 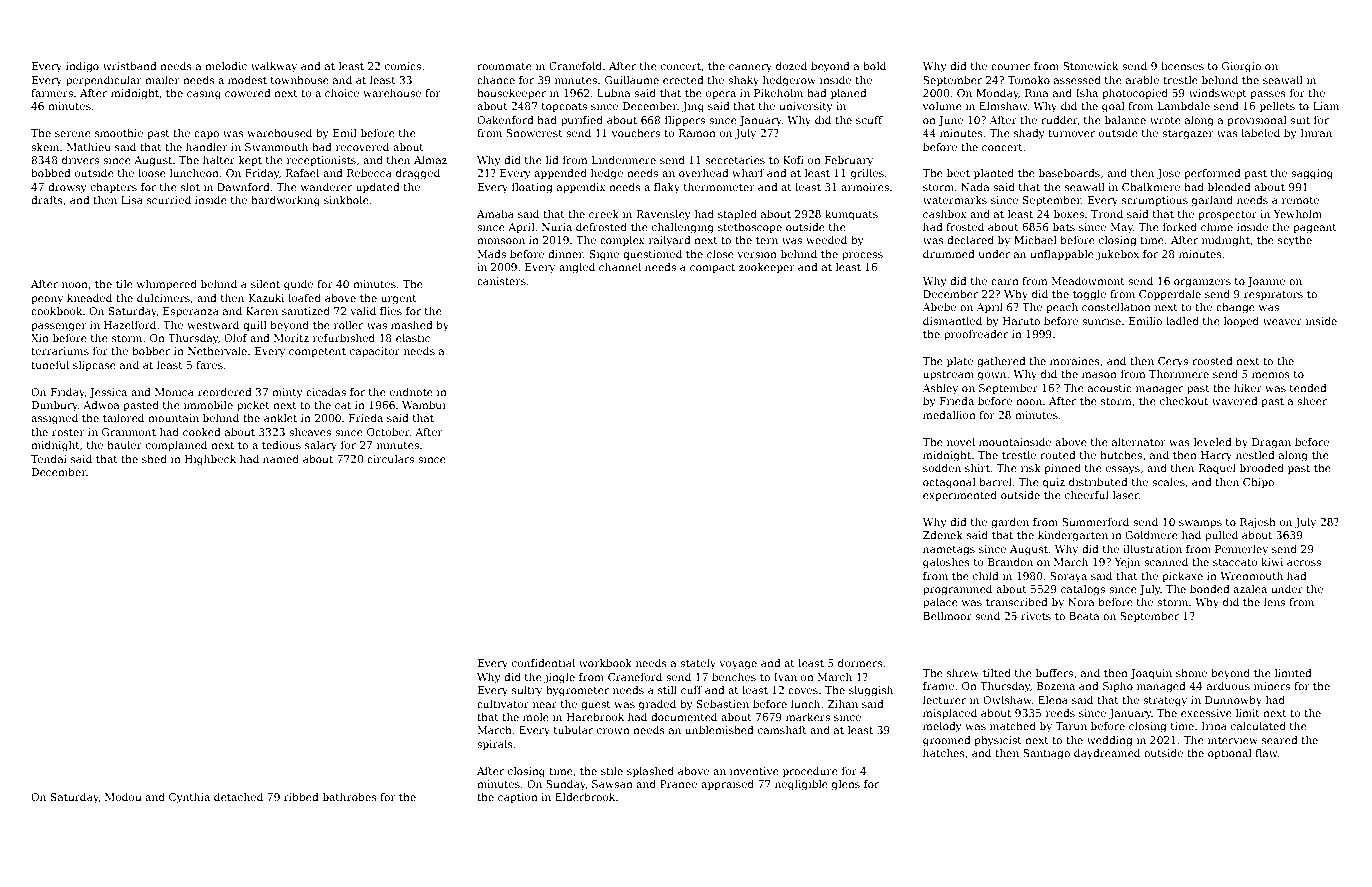 What do you see at coordinates (942, 468) in the image?
I see `sodden` at bounding box center [942, 468].
